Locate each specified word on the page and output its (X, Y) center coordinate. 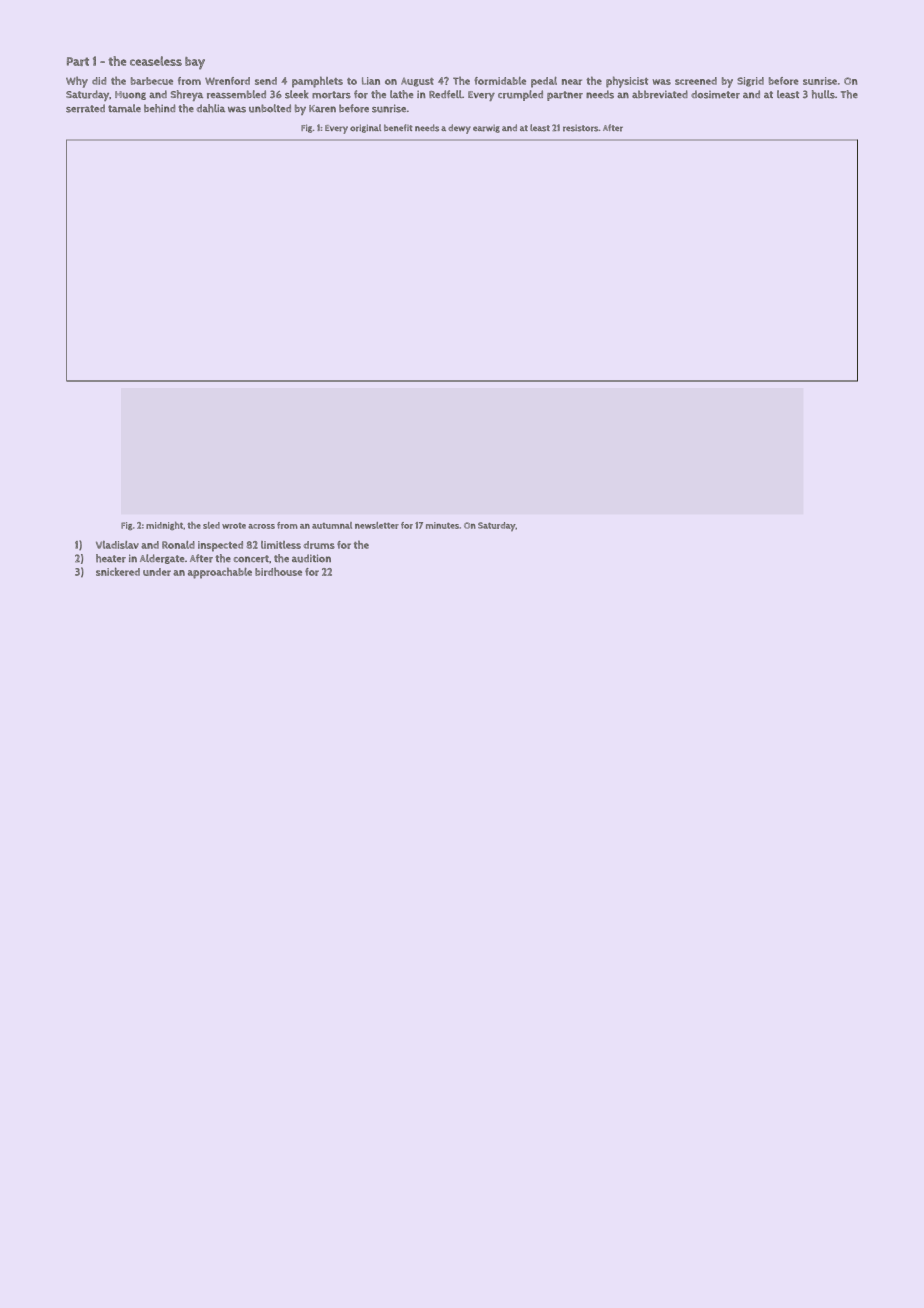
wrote (234, 526)
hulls (823, 94)
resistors (581, 128)
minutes (442, 525)
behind (159, 108)
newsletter (377, 525)
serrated (85, 108)
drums (319, 545)
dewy (459, 129)
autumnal (332, 525)
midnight (164, 525)
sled (211, 525)
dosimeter (715, 94)
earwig (486, 129)
